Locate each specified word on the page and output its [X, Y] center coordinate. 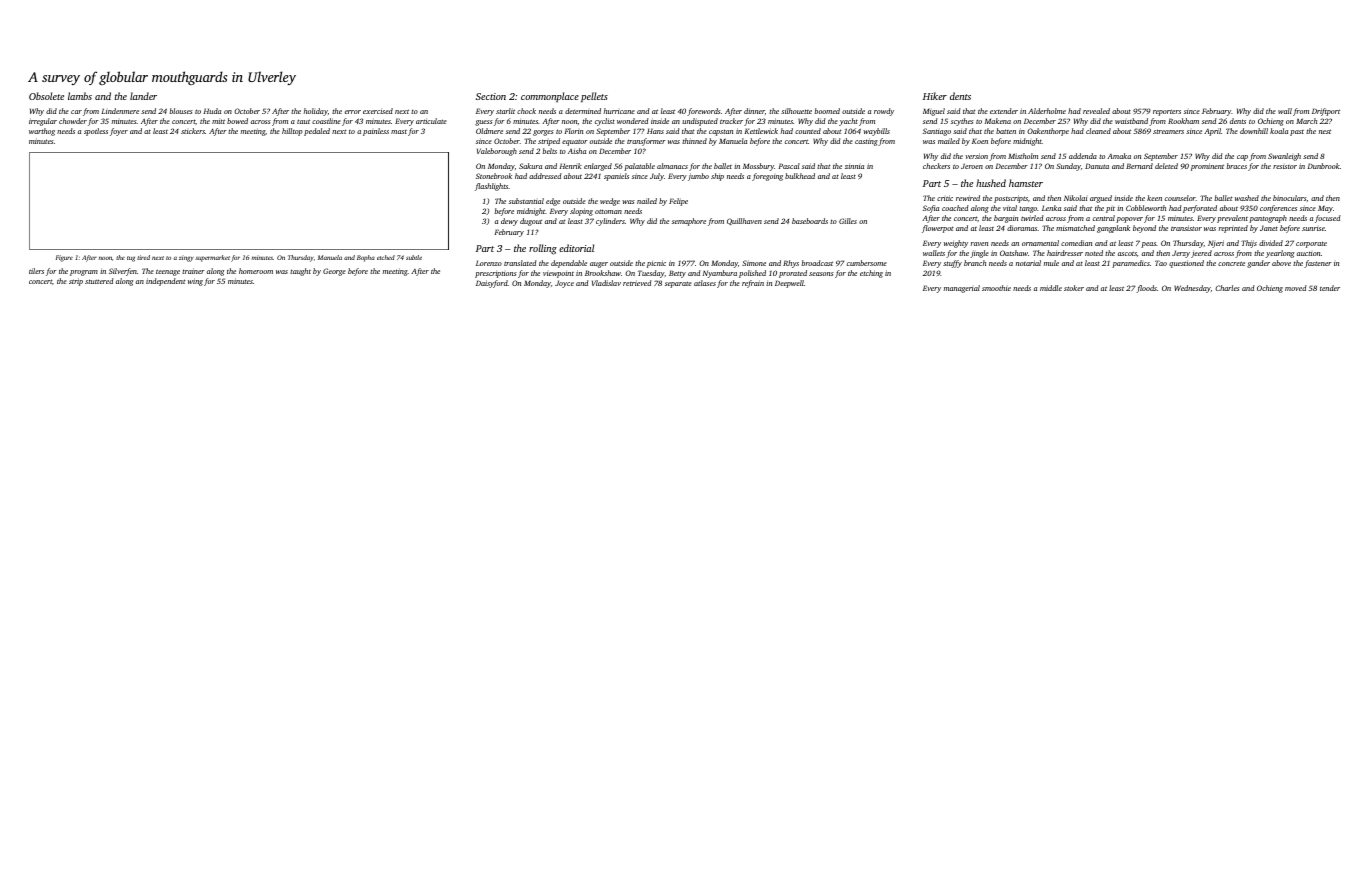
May [1325, 209]
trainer [193, 271]
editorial [576, 248]
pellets [594, 97]
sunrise [1313, 229]
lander [143, 96]
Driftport [1326, 112]
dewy [509, 222]
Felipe [678, 202]
